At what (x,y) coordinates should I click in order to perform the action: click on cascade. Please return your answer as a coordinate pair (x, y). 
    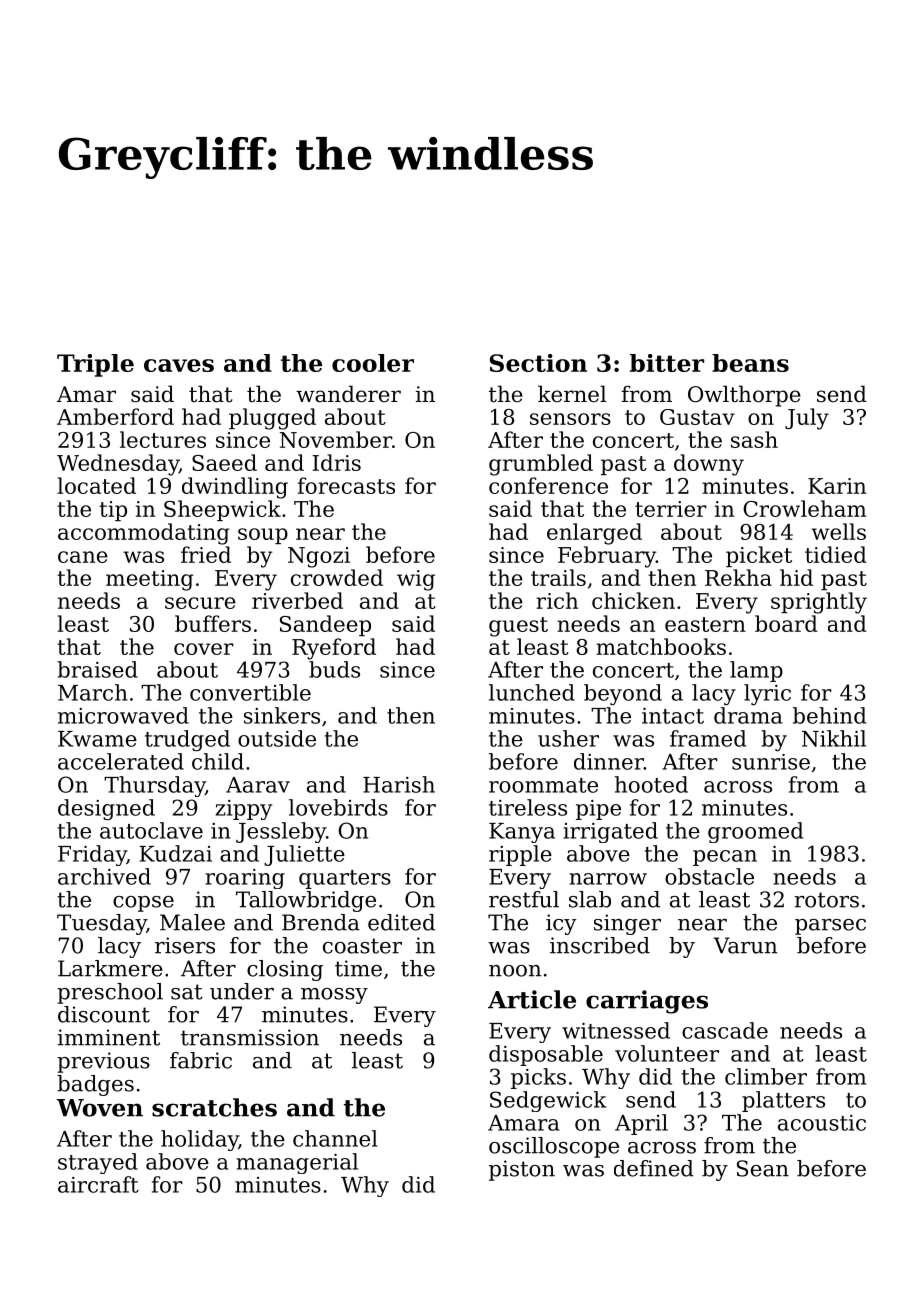
    Looking at the image, I should click on (725, 1030).
